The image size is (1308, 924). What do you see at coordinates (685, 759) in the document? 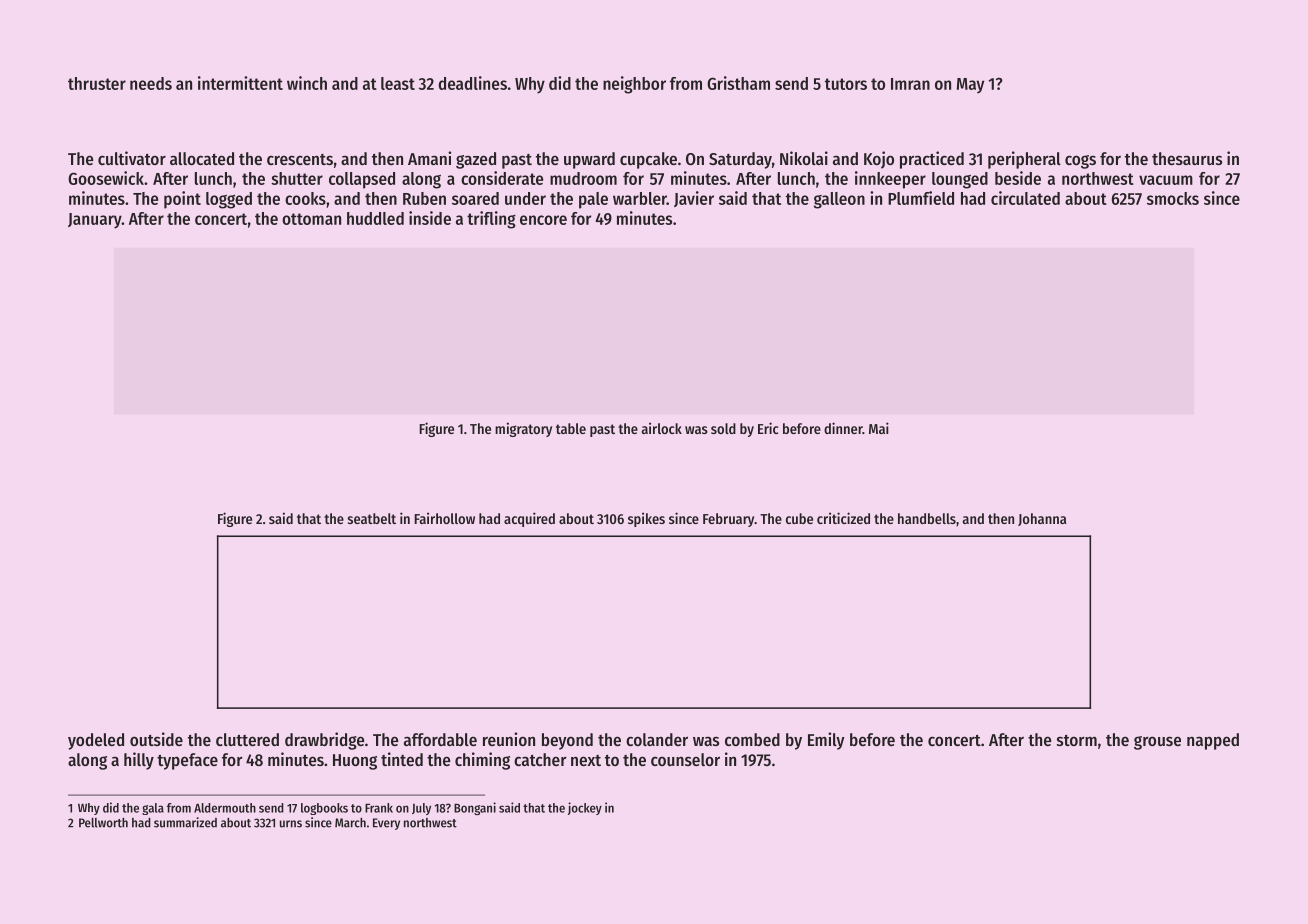
I see `counselor` at bounding box center [685, 759].
